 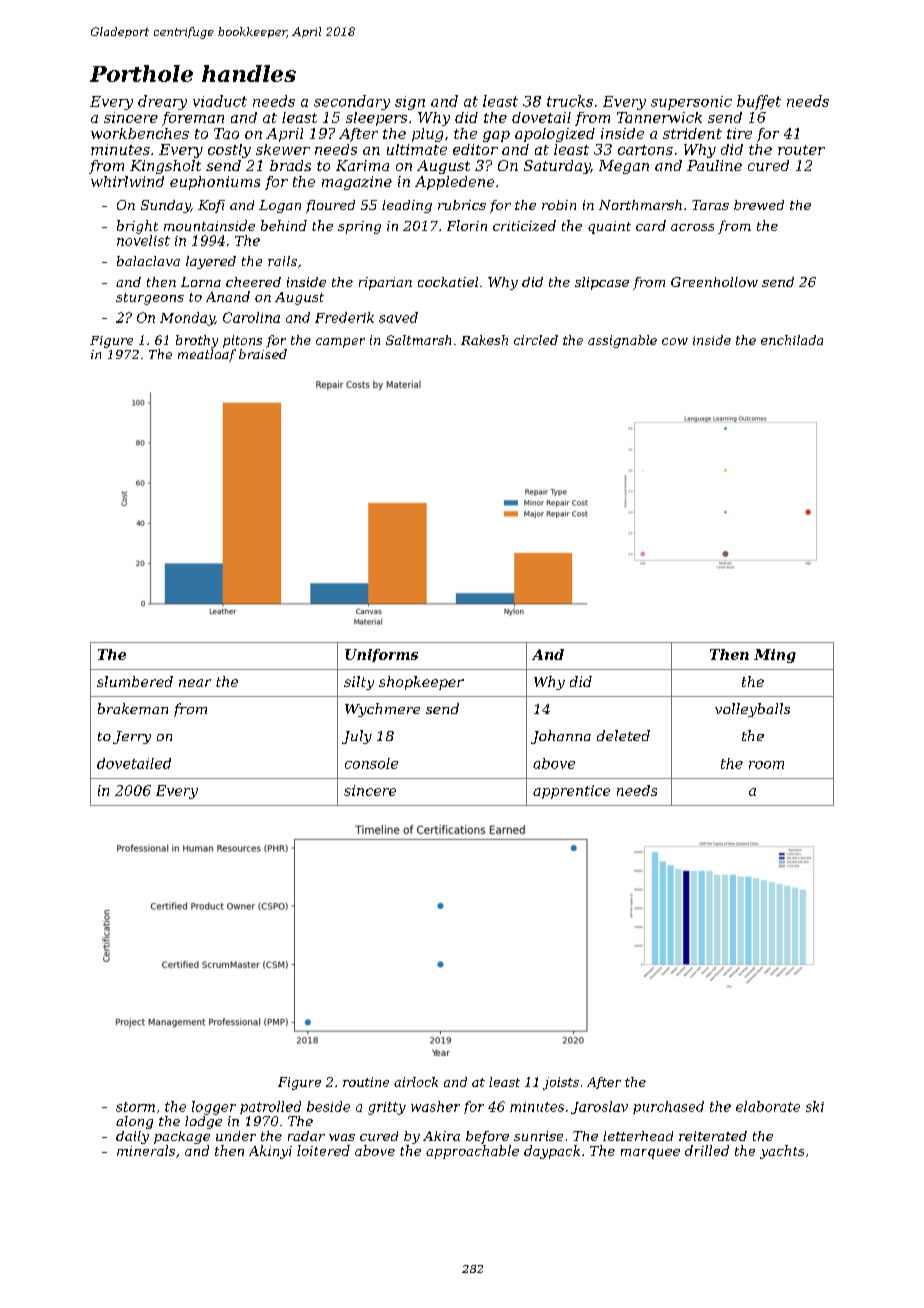 What do you see at coordinates (162, 102) in the image?
I see `dreary` at bounding box center [162, 102].
